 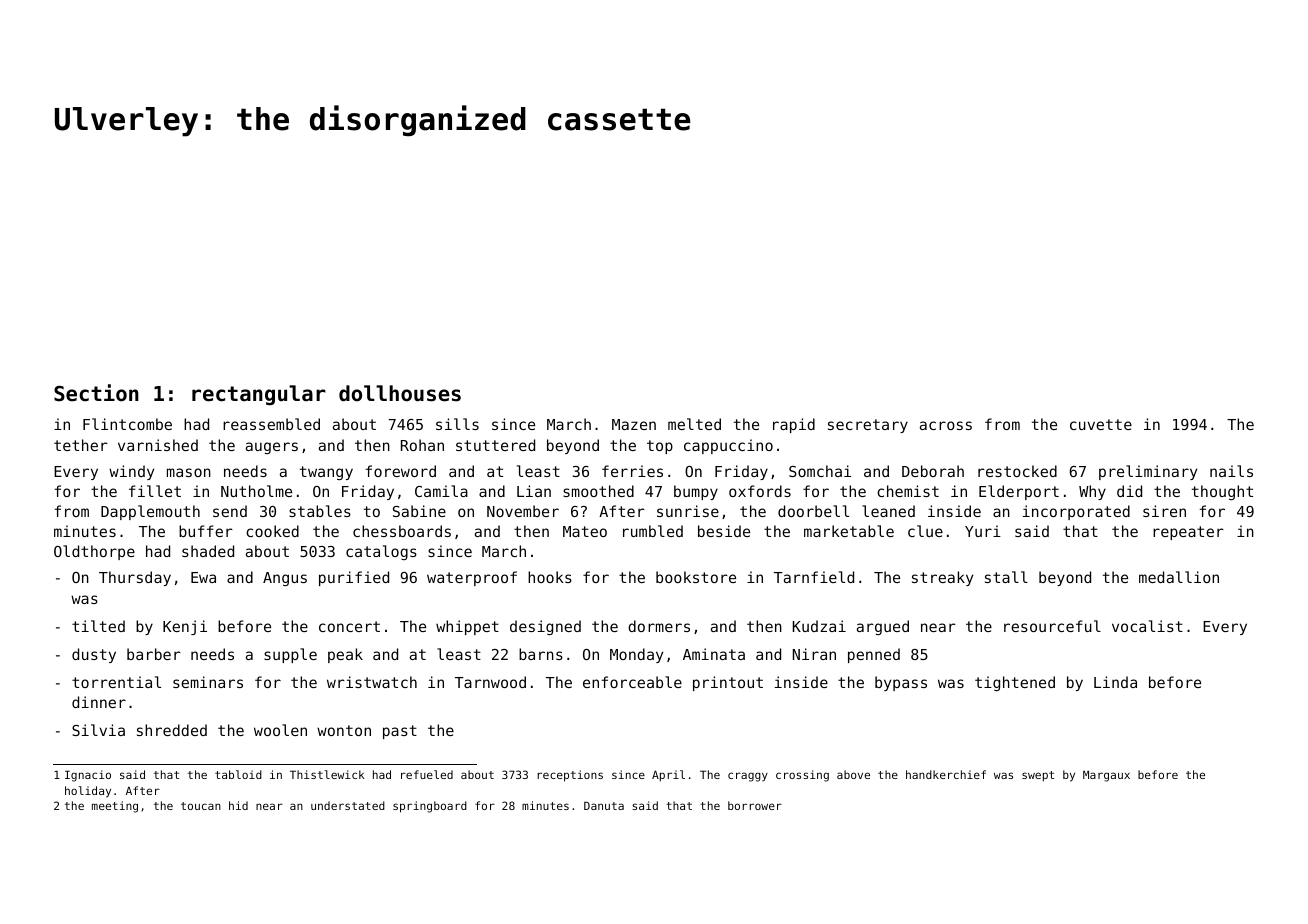 What do you see at coordinates (400, 393) in the screenshot?
I see `dollhouses` at bounding box center [400, 393].
